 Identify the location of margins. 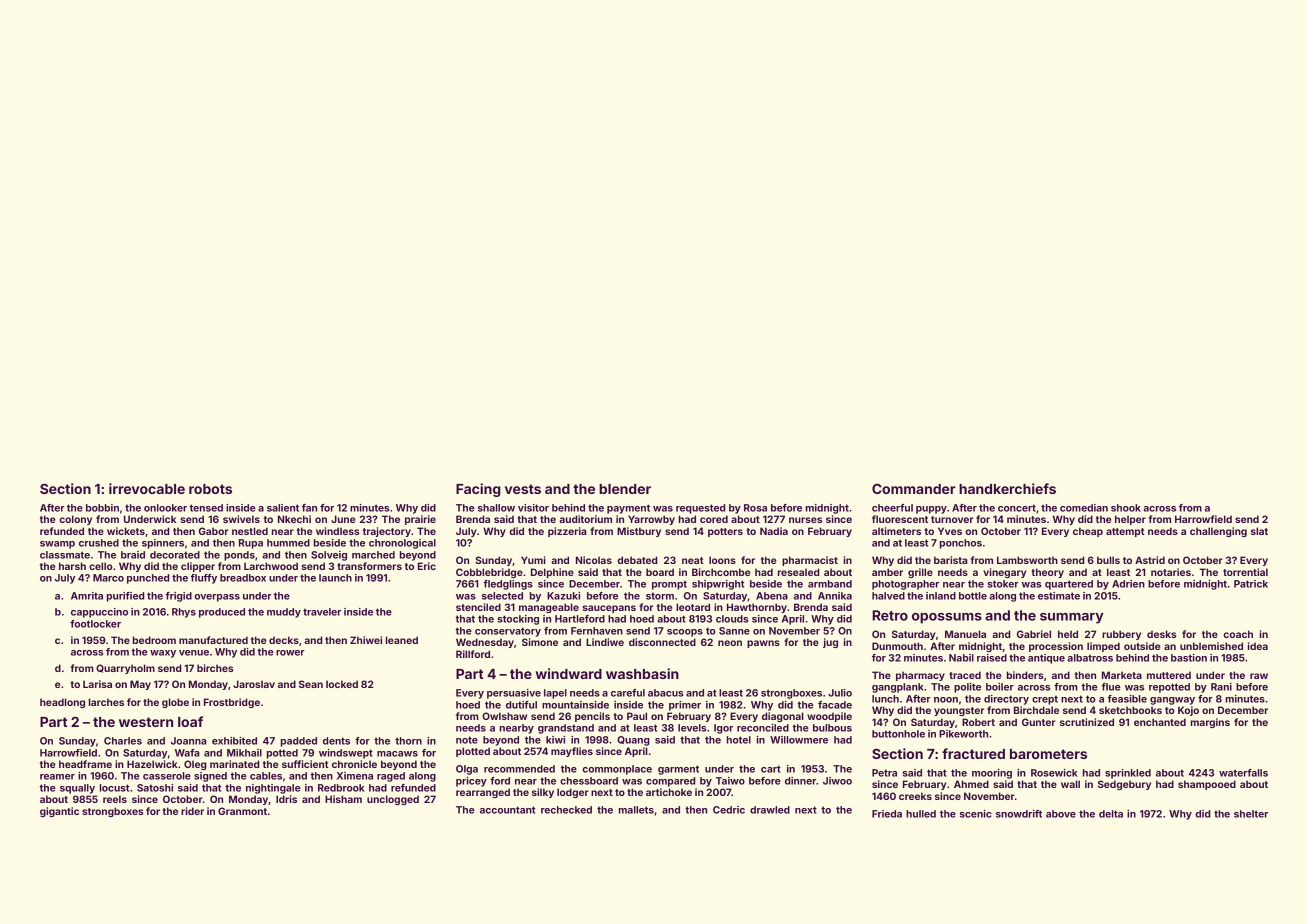
(1210, 723).
